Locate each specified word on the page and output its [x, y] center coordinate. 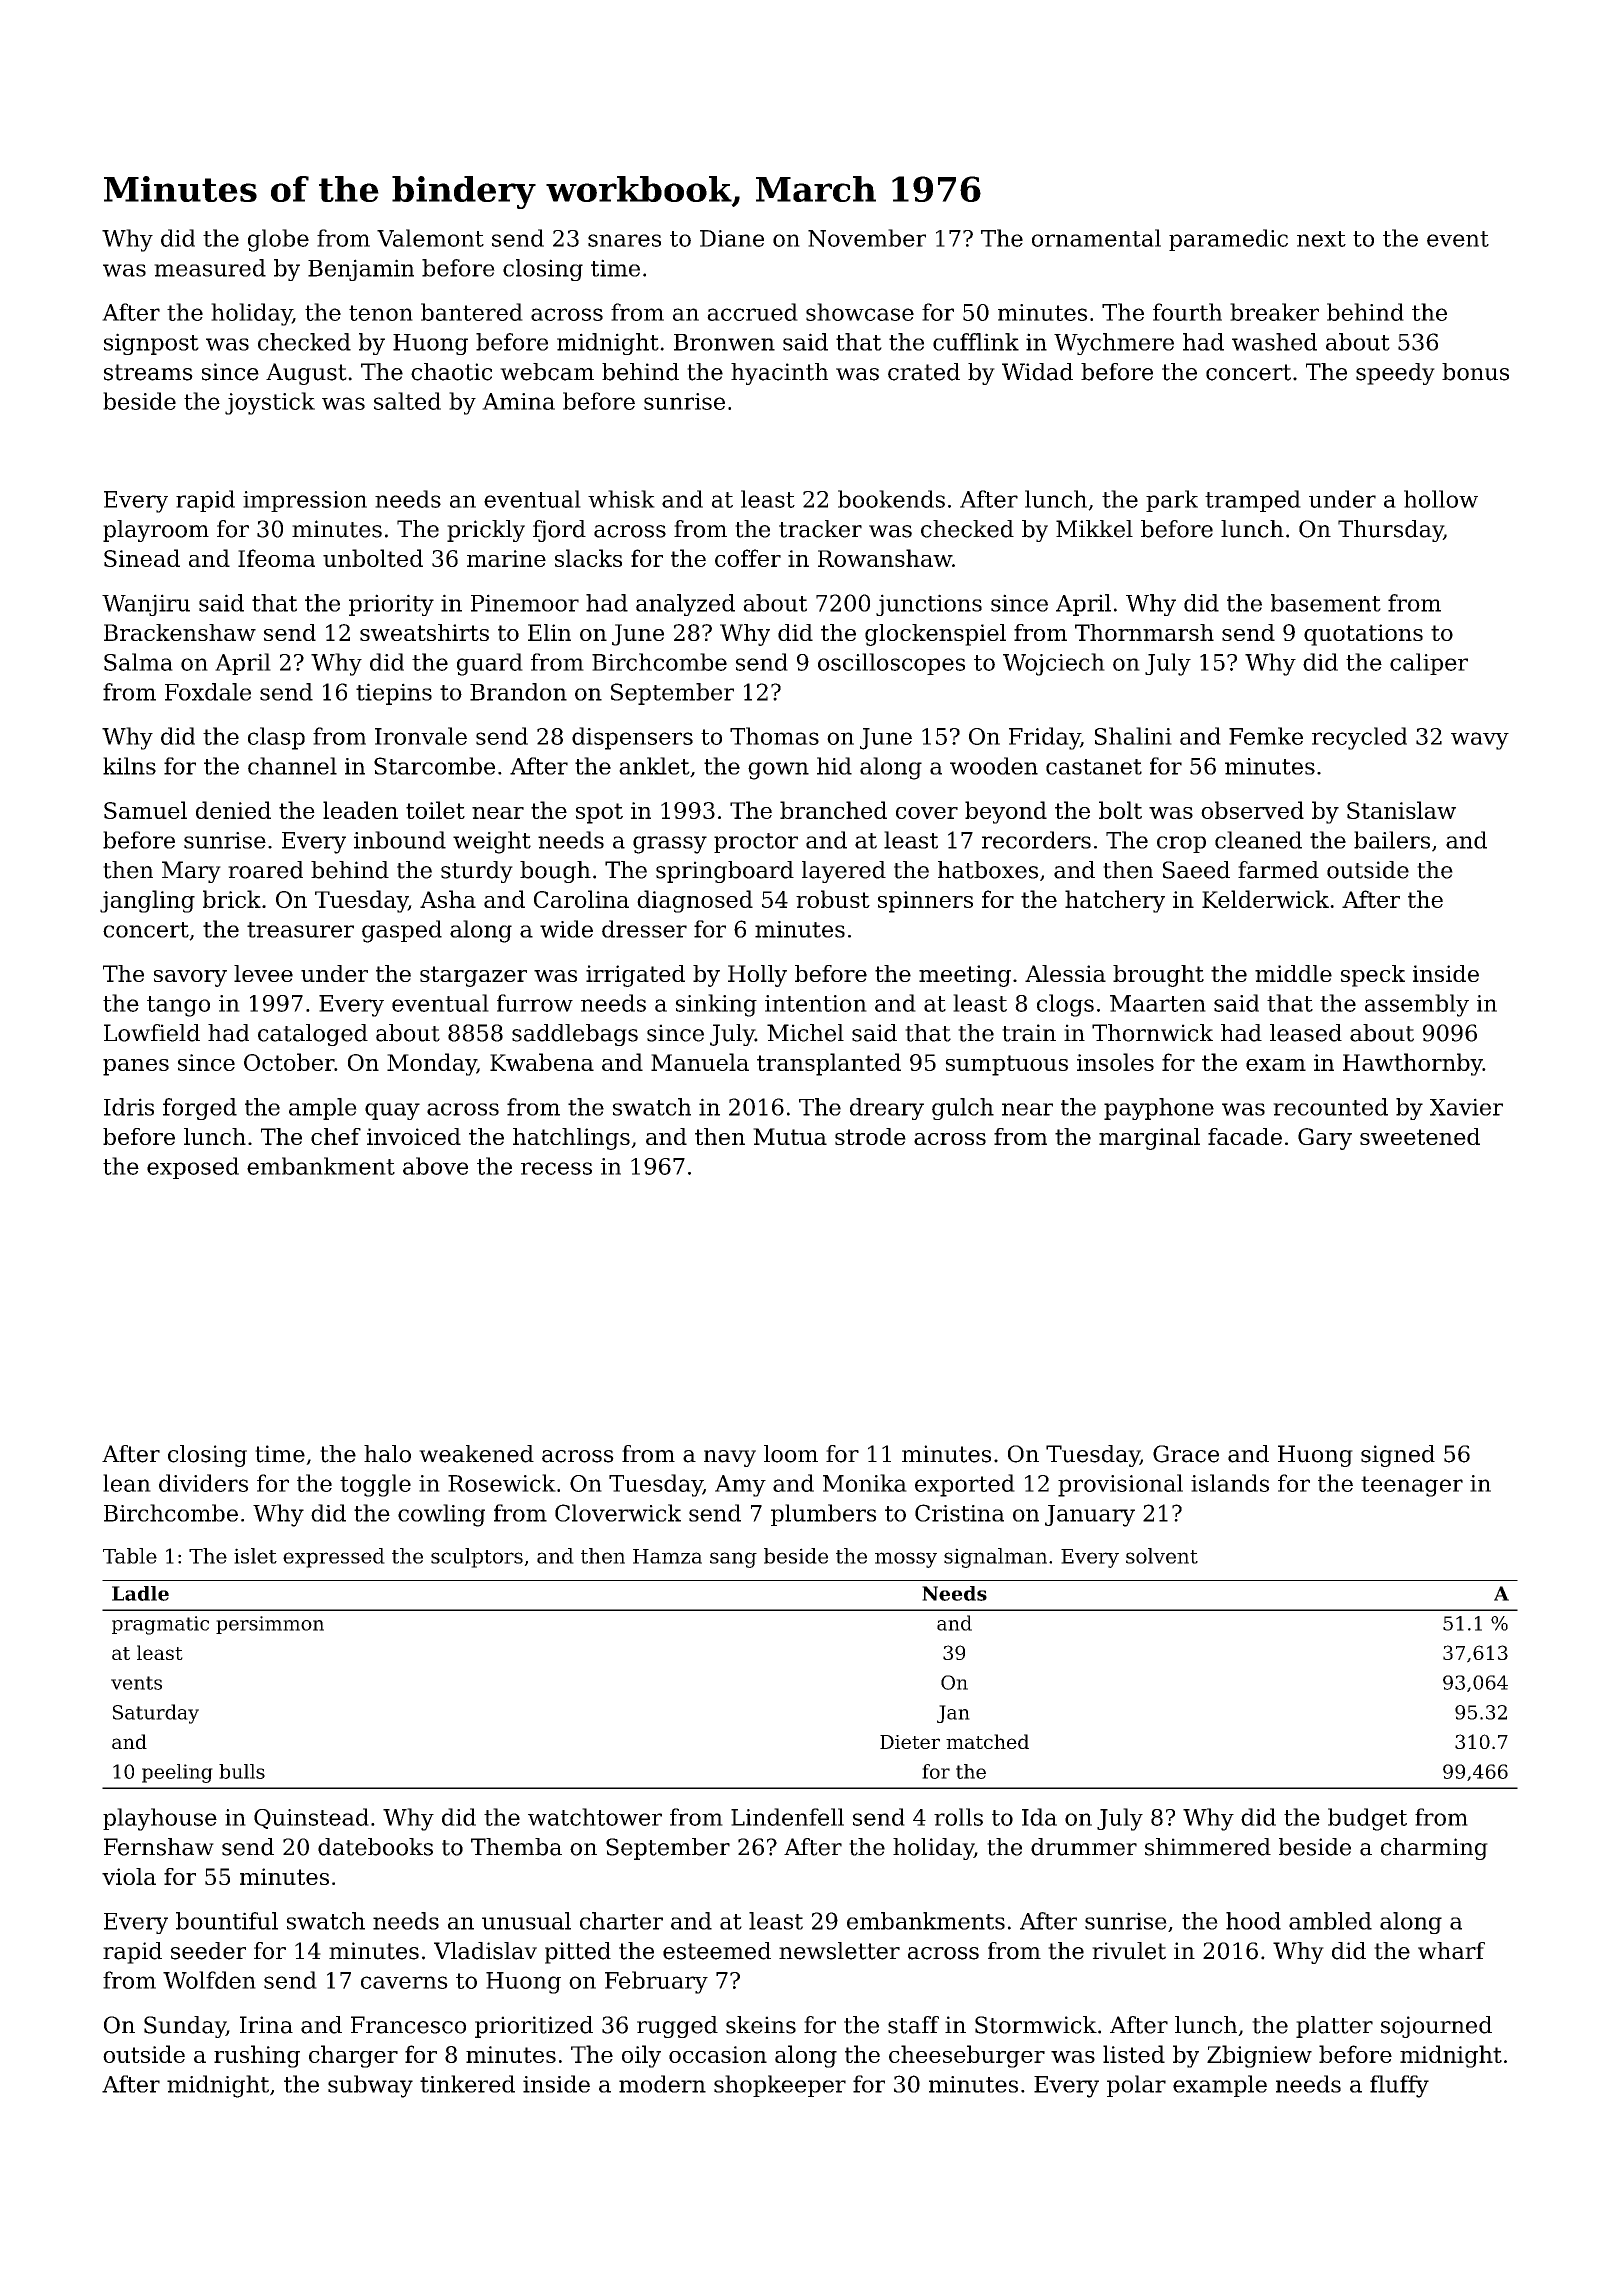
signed [1398, 1456]
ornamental [1096, 238]
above [435, 1166]
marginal [1149, 1139]
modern [662, 2084]
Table [130, 1556]
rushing [257, 2056]
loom [791, 1454]
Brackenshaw [180, 632]
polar [1136, 2086]
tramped [1253, 501]
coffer [748, 558]
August [306, 374]
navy [730, 1458]
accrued [752, 312]
